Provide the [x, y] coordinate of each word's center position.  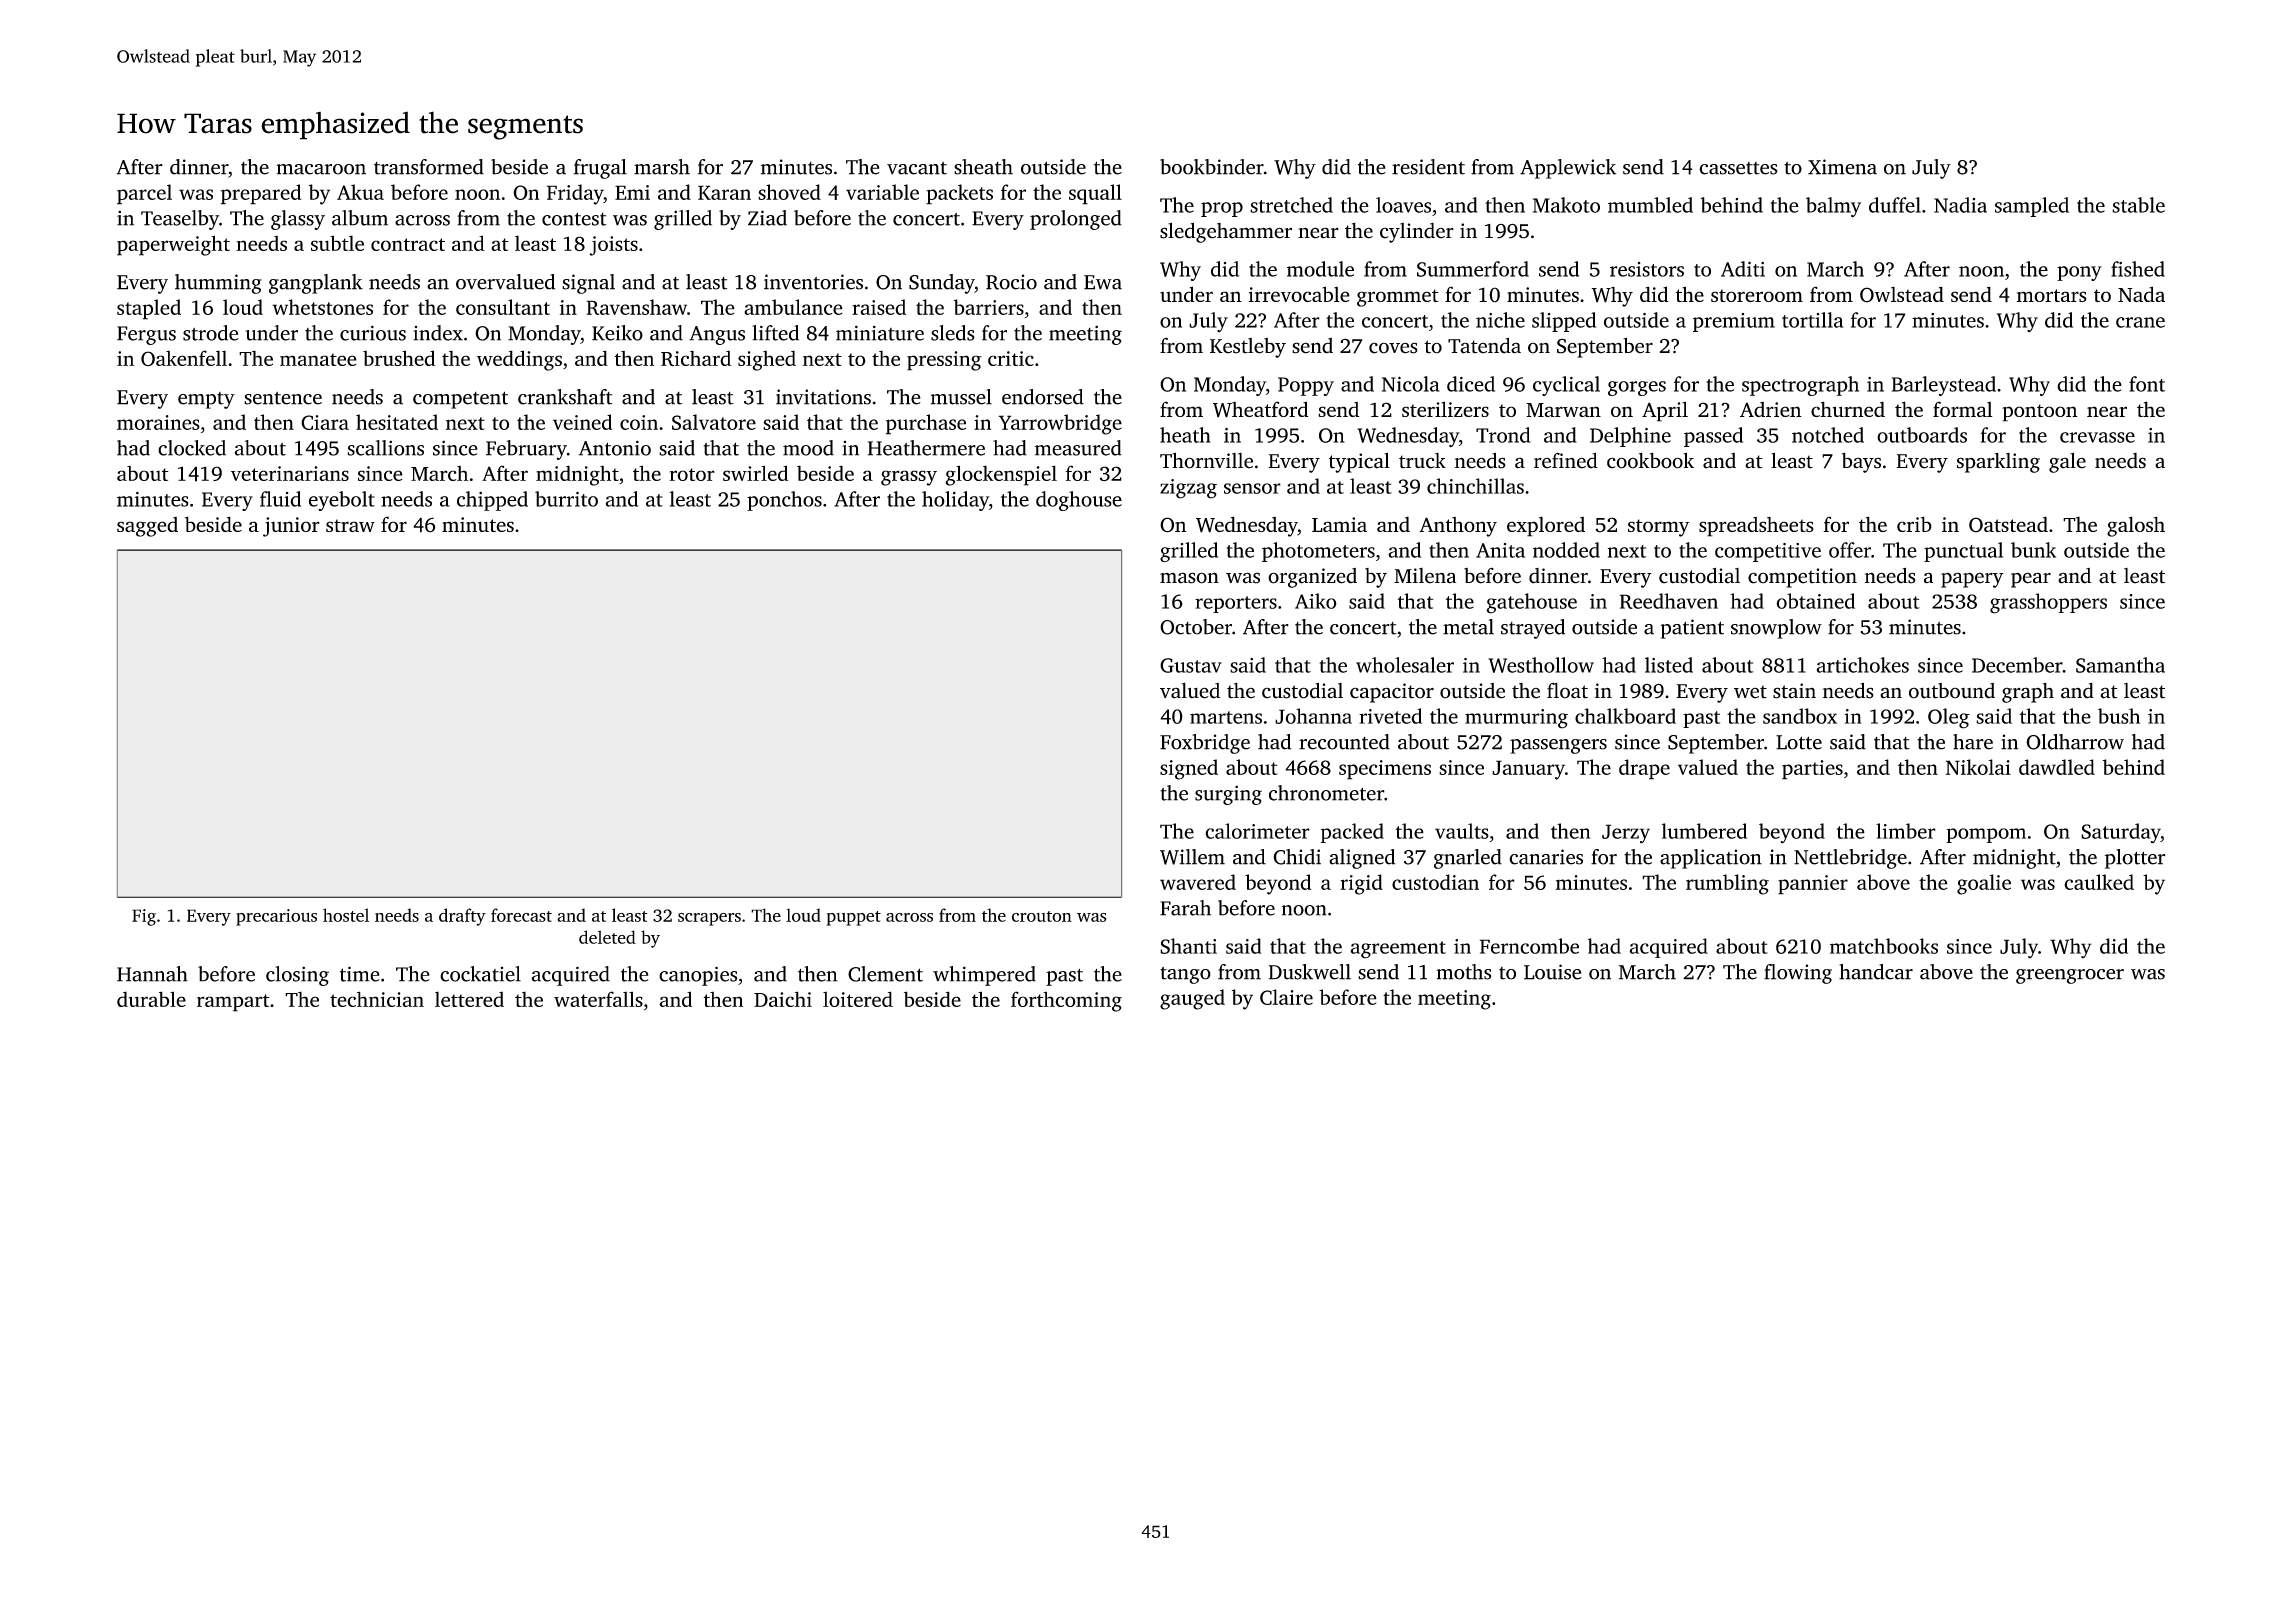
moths [1464, 972]
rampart [233, 1003]
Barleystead [1944, 386]
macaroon [321, 169]
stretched [1291, 205]
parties [1812, 770]
